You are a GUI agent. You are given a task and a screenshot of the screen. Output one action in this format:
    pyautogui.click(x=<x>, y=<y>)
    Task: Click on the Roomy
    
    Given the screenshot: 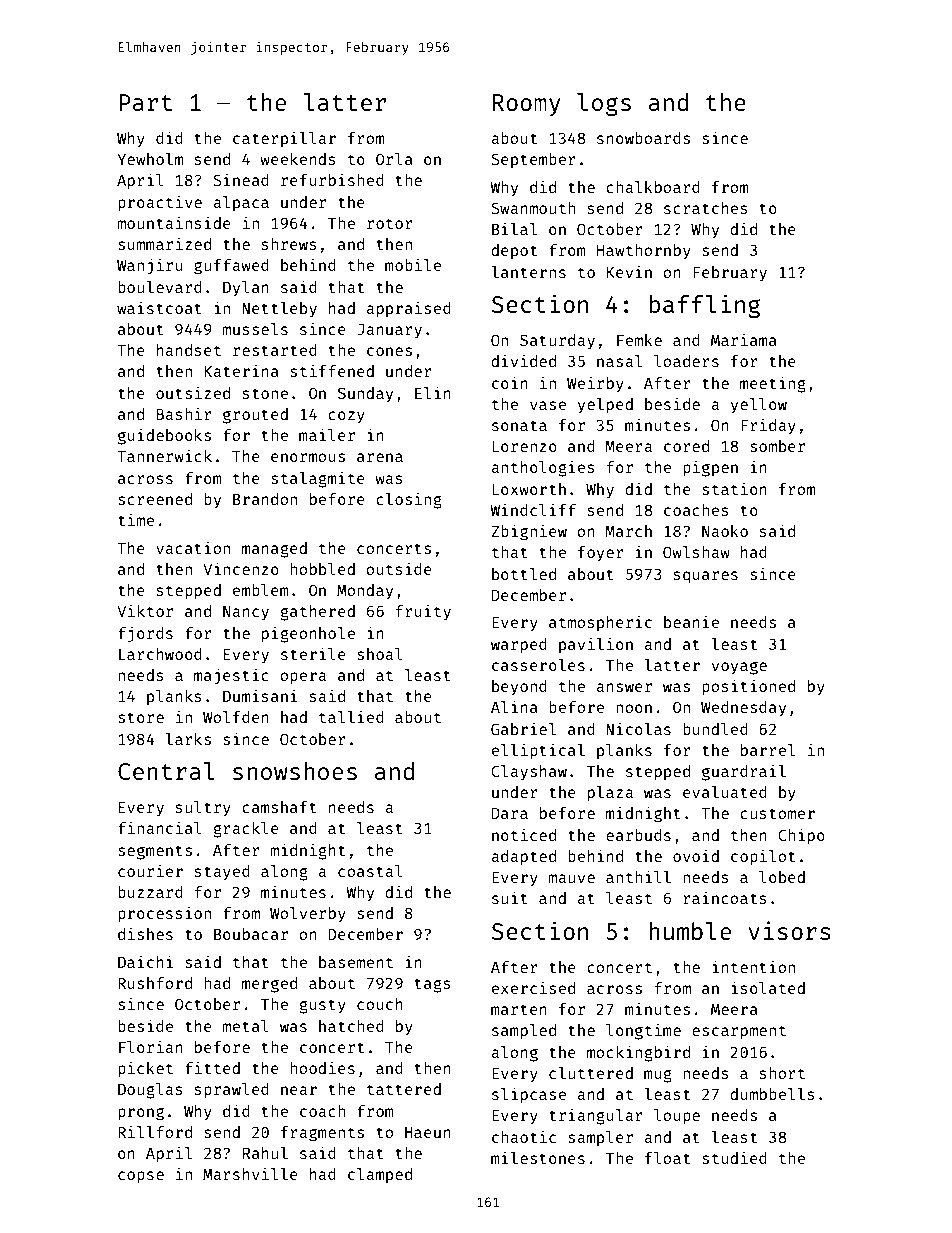 What is the action you would take?
    pyautogui.click(x=526, y=105)
